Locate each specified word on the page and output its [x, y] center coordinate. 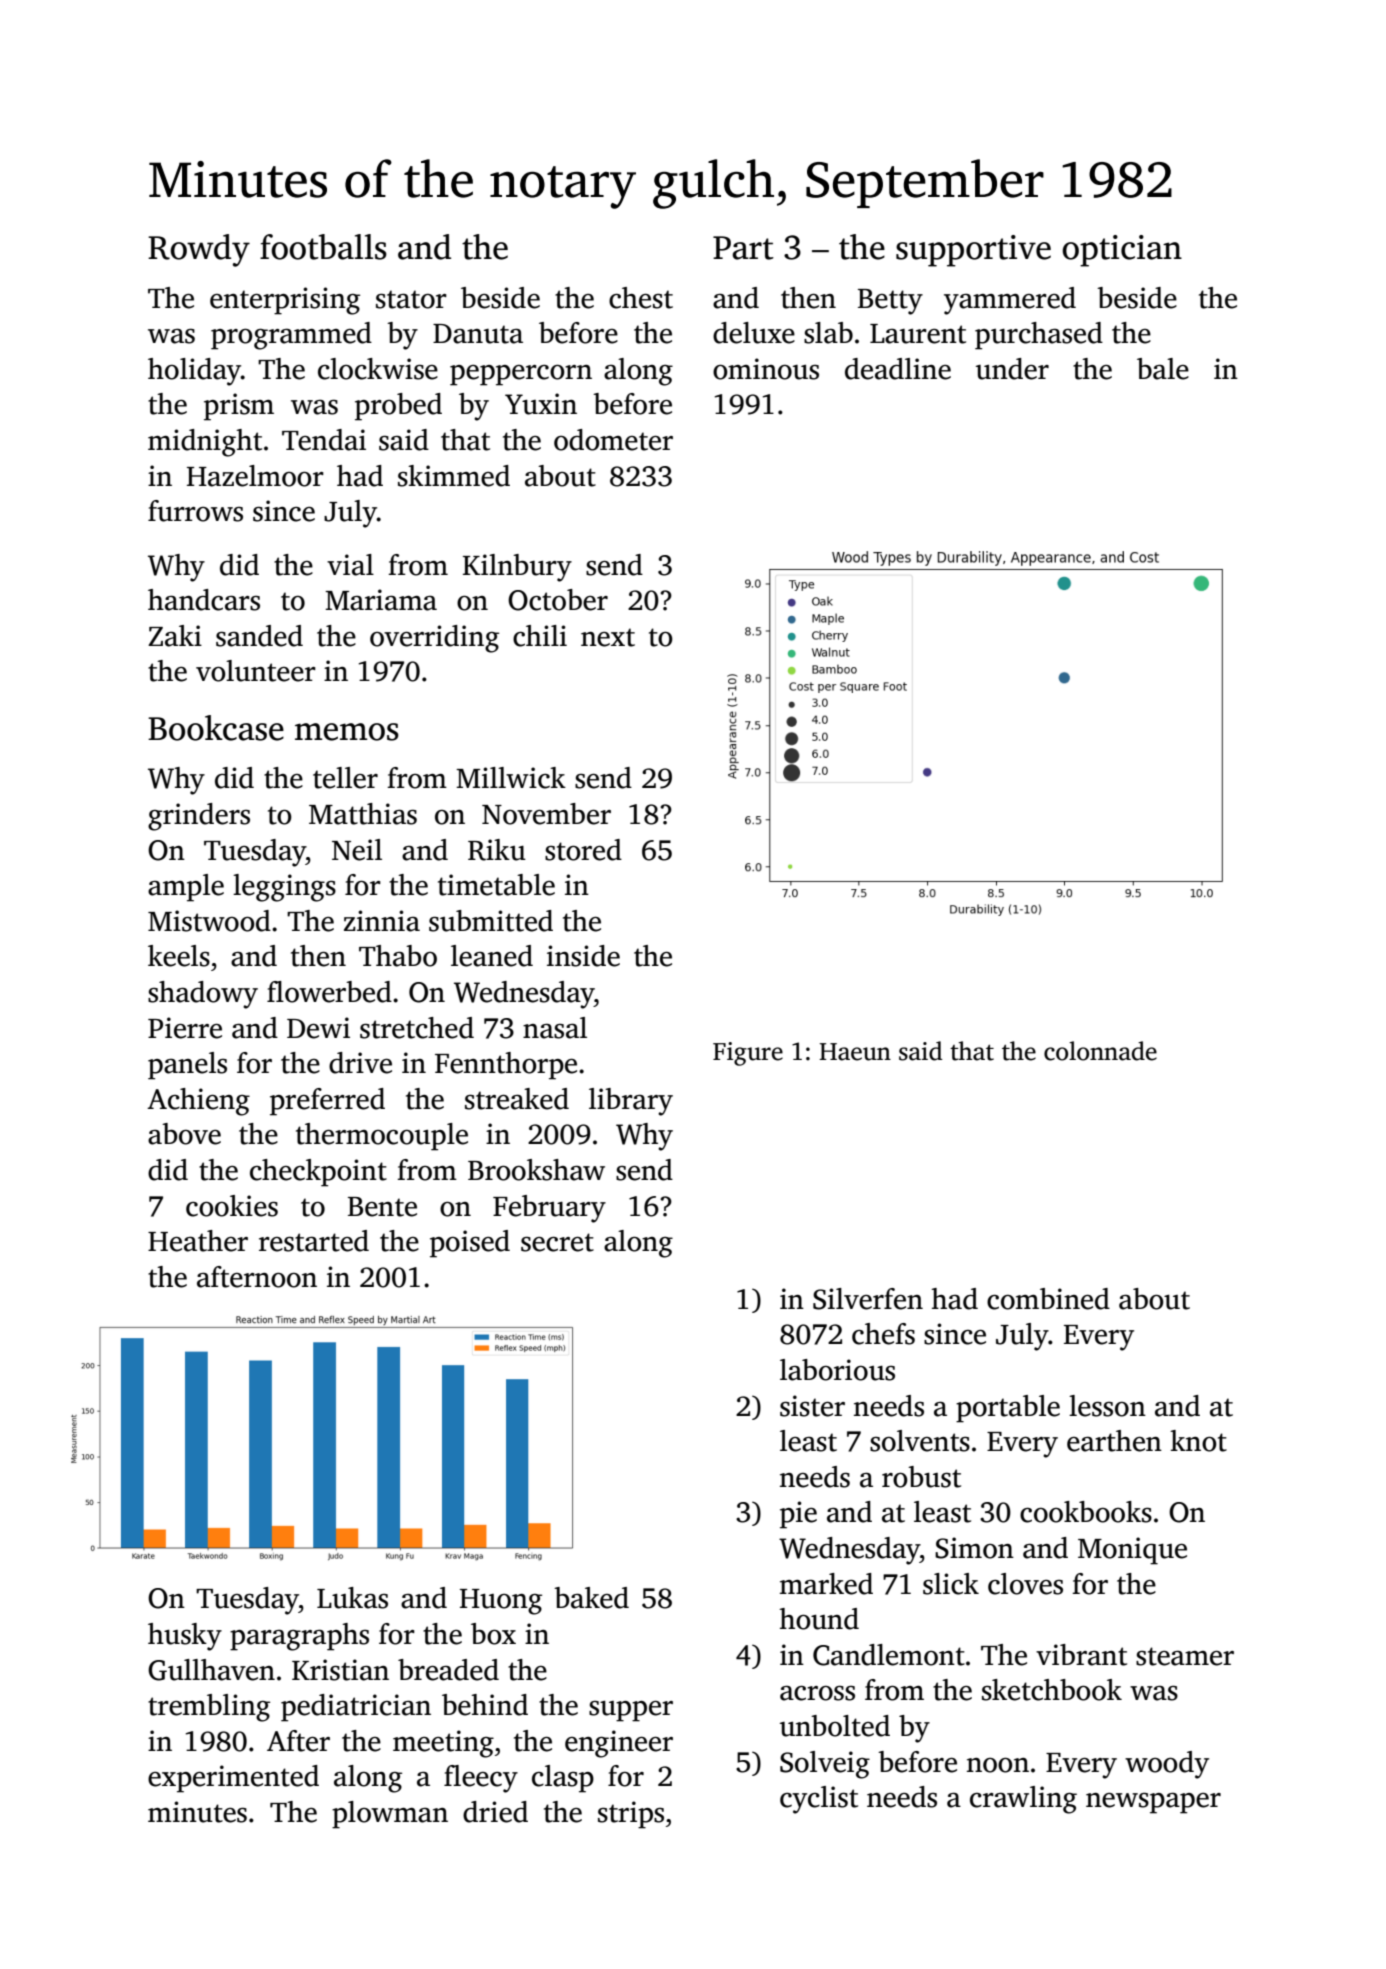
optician [1122, 251]
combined [1048, 1299]
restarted [314, 1241]
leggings [284, 888]
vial [350, 565]
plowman [390, 1815]
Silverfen [868, 1299]
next [608, 637]
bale [1163, 369]
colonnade [1100, 1051]
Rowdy [199, 250]
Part [743, 248]
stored [583, 850]
